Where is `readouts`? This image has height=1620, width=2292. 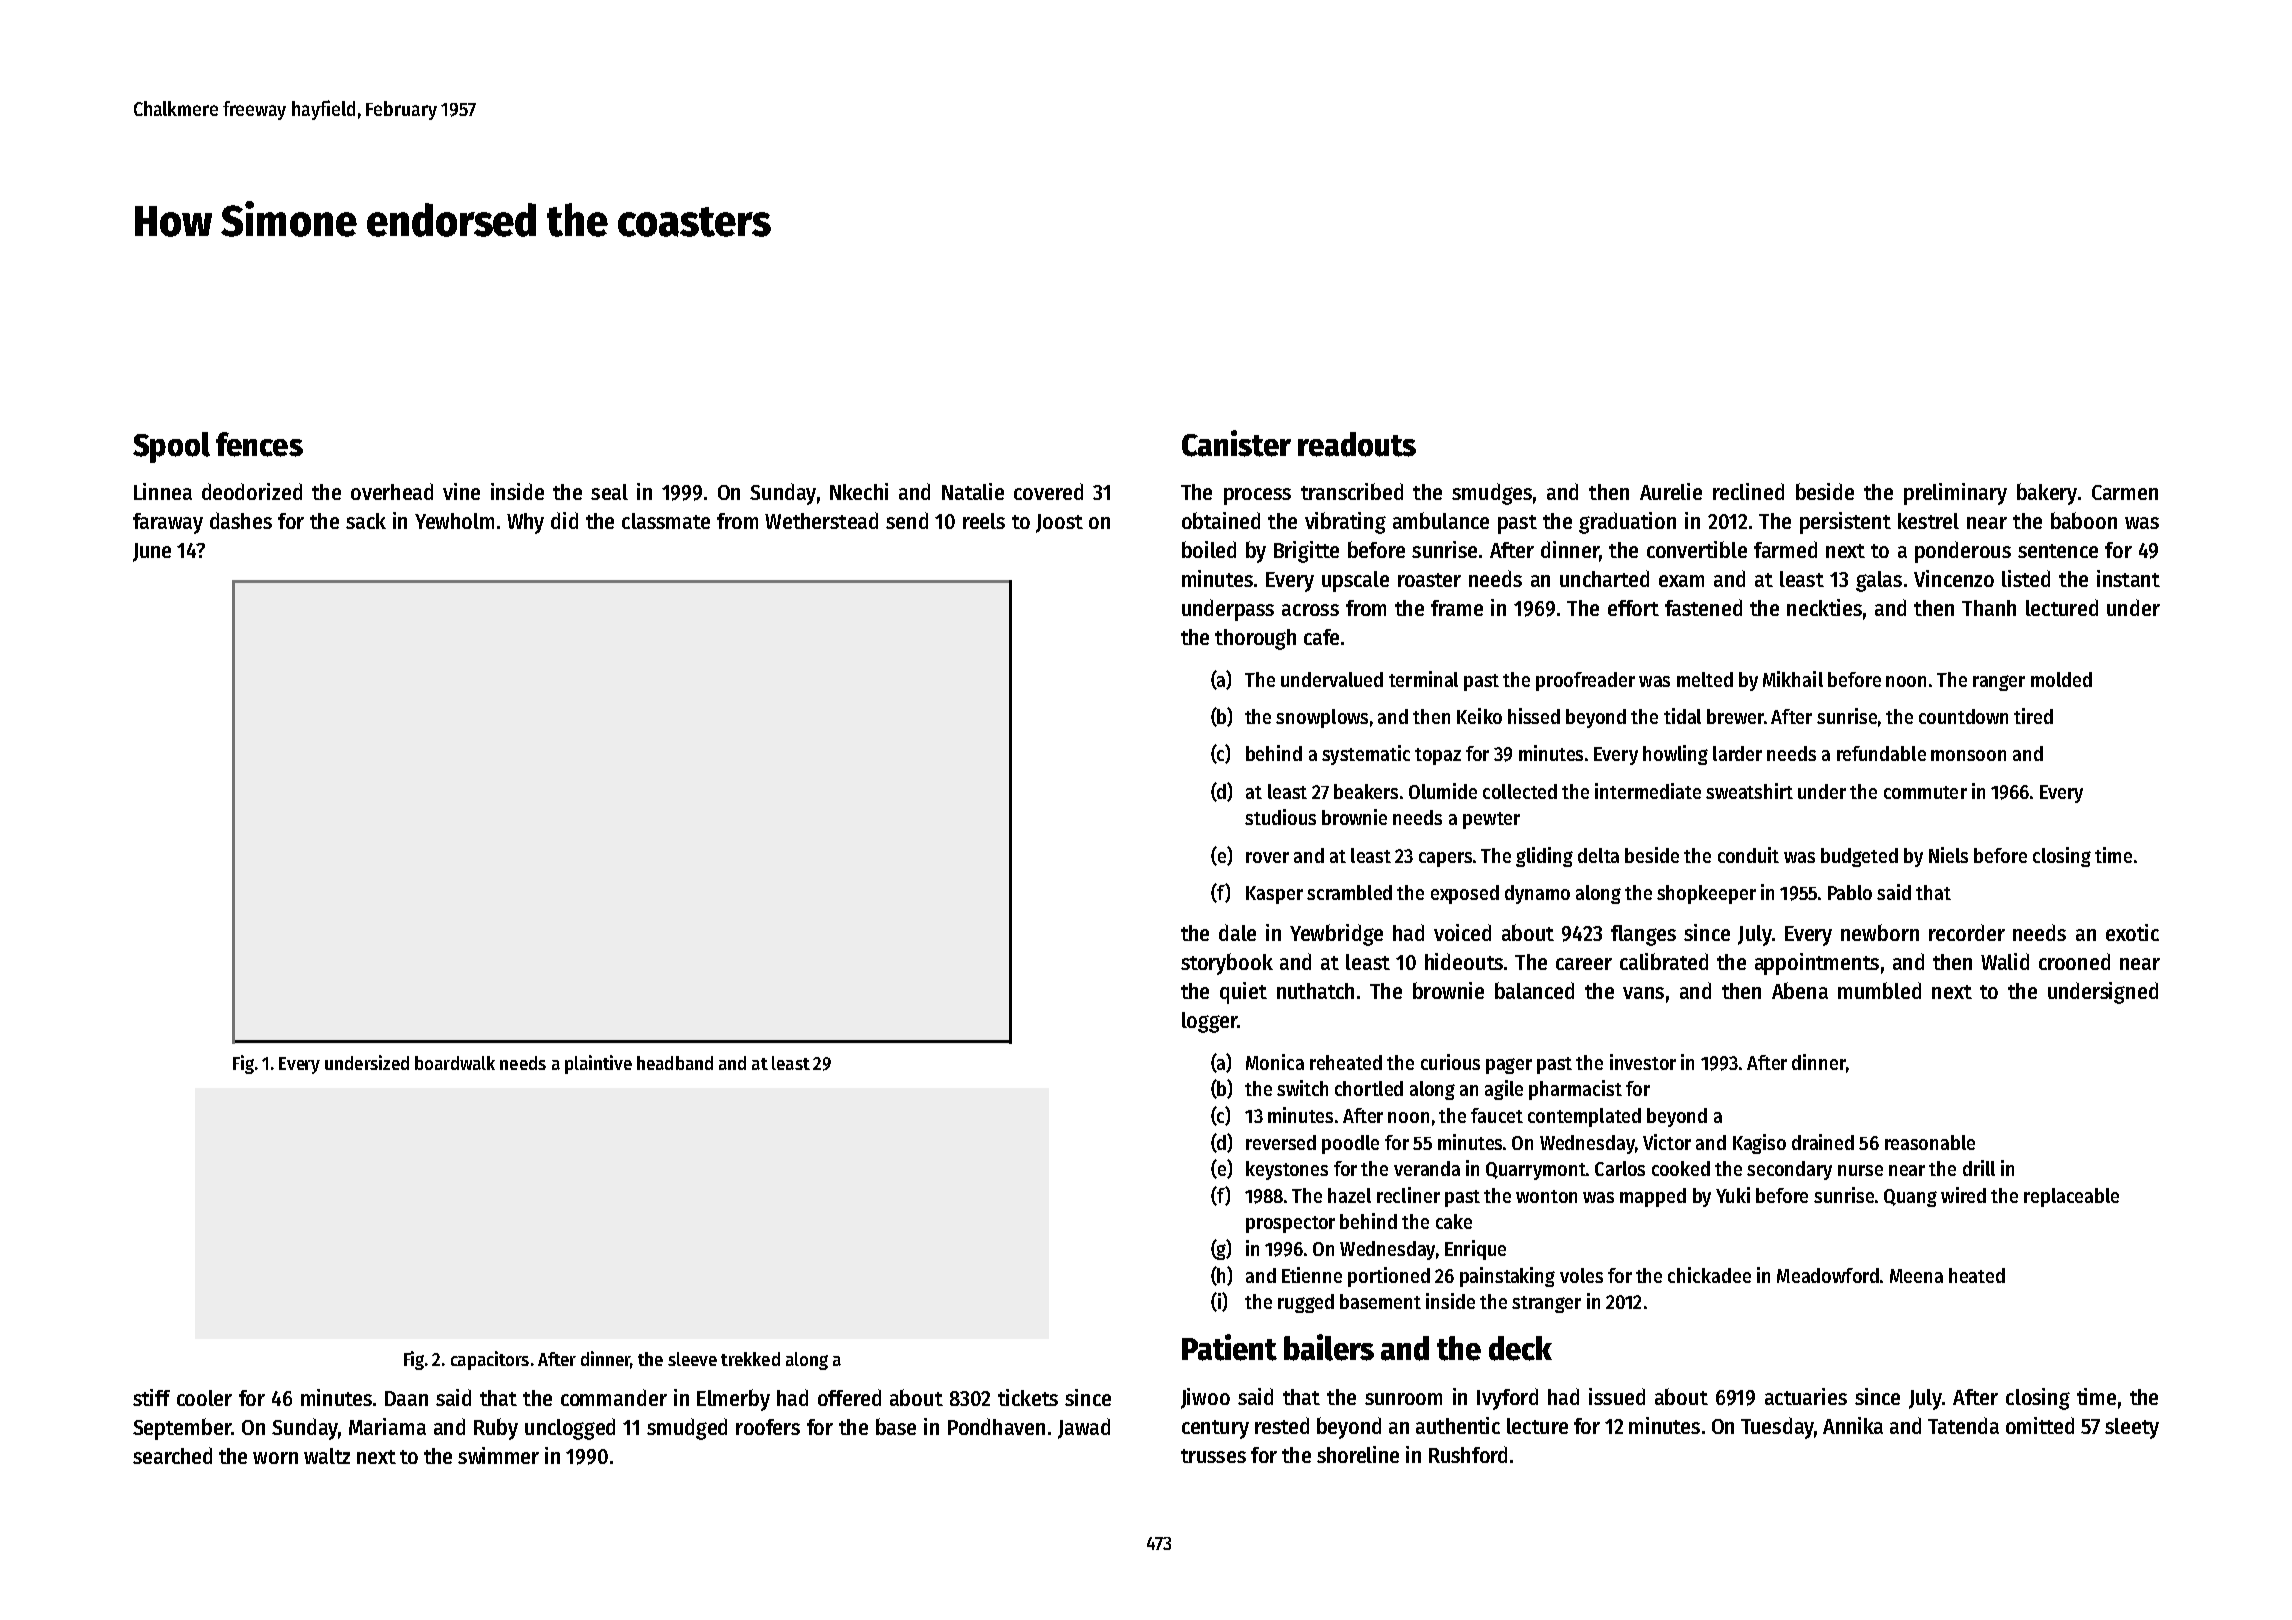 readouts is located at coordinates (1357, 444).
